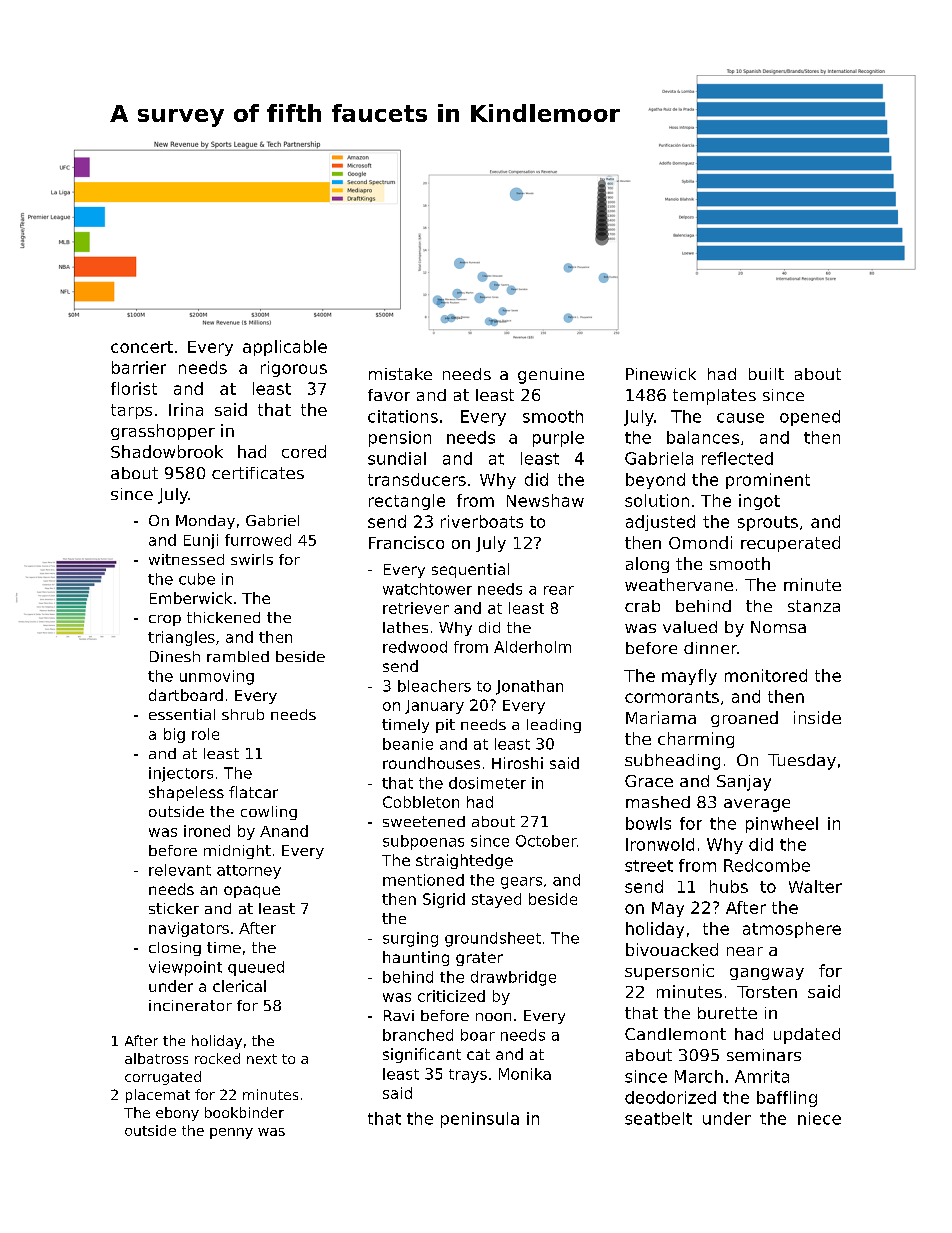 This page has height=1233, width=952. What do you see at coordinates (231, 1133) in the page?
I see `penny` at bounding box center [231, 1133].
